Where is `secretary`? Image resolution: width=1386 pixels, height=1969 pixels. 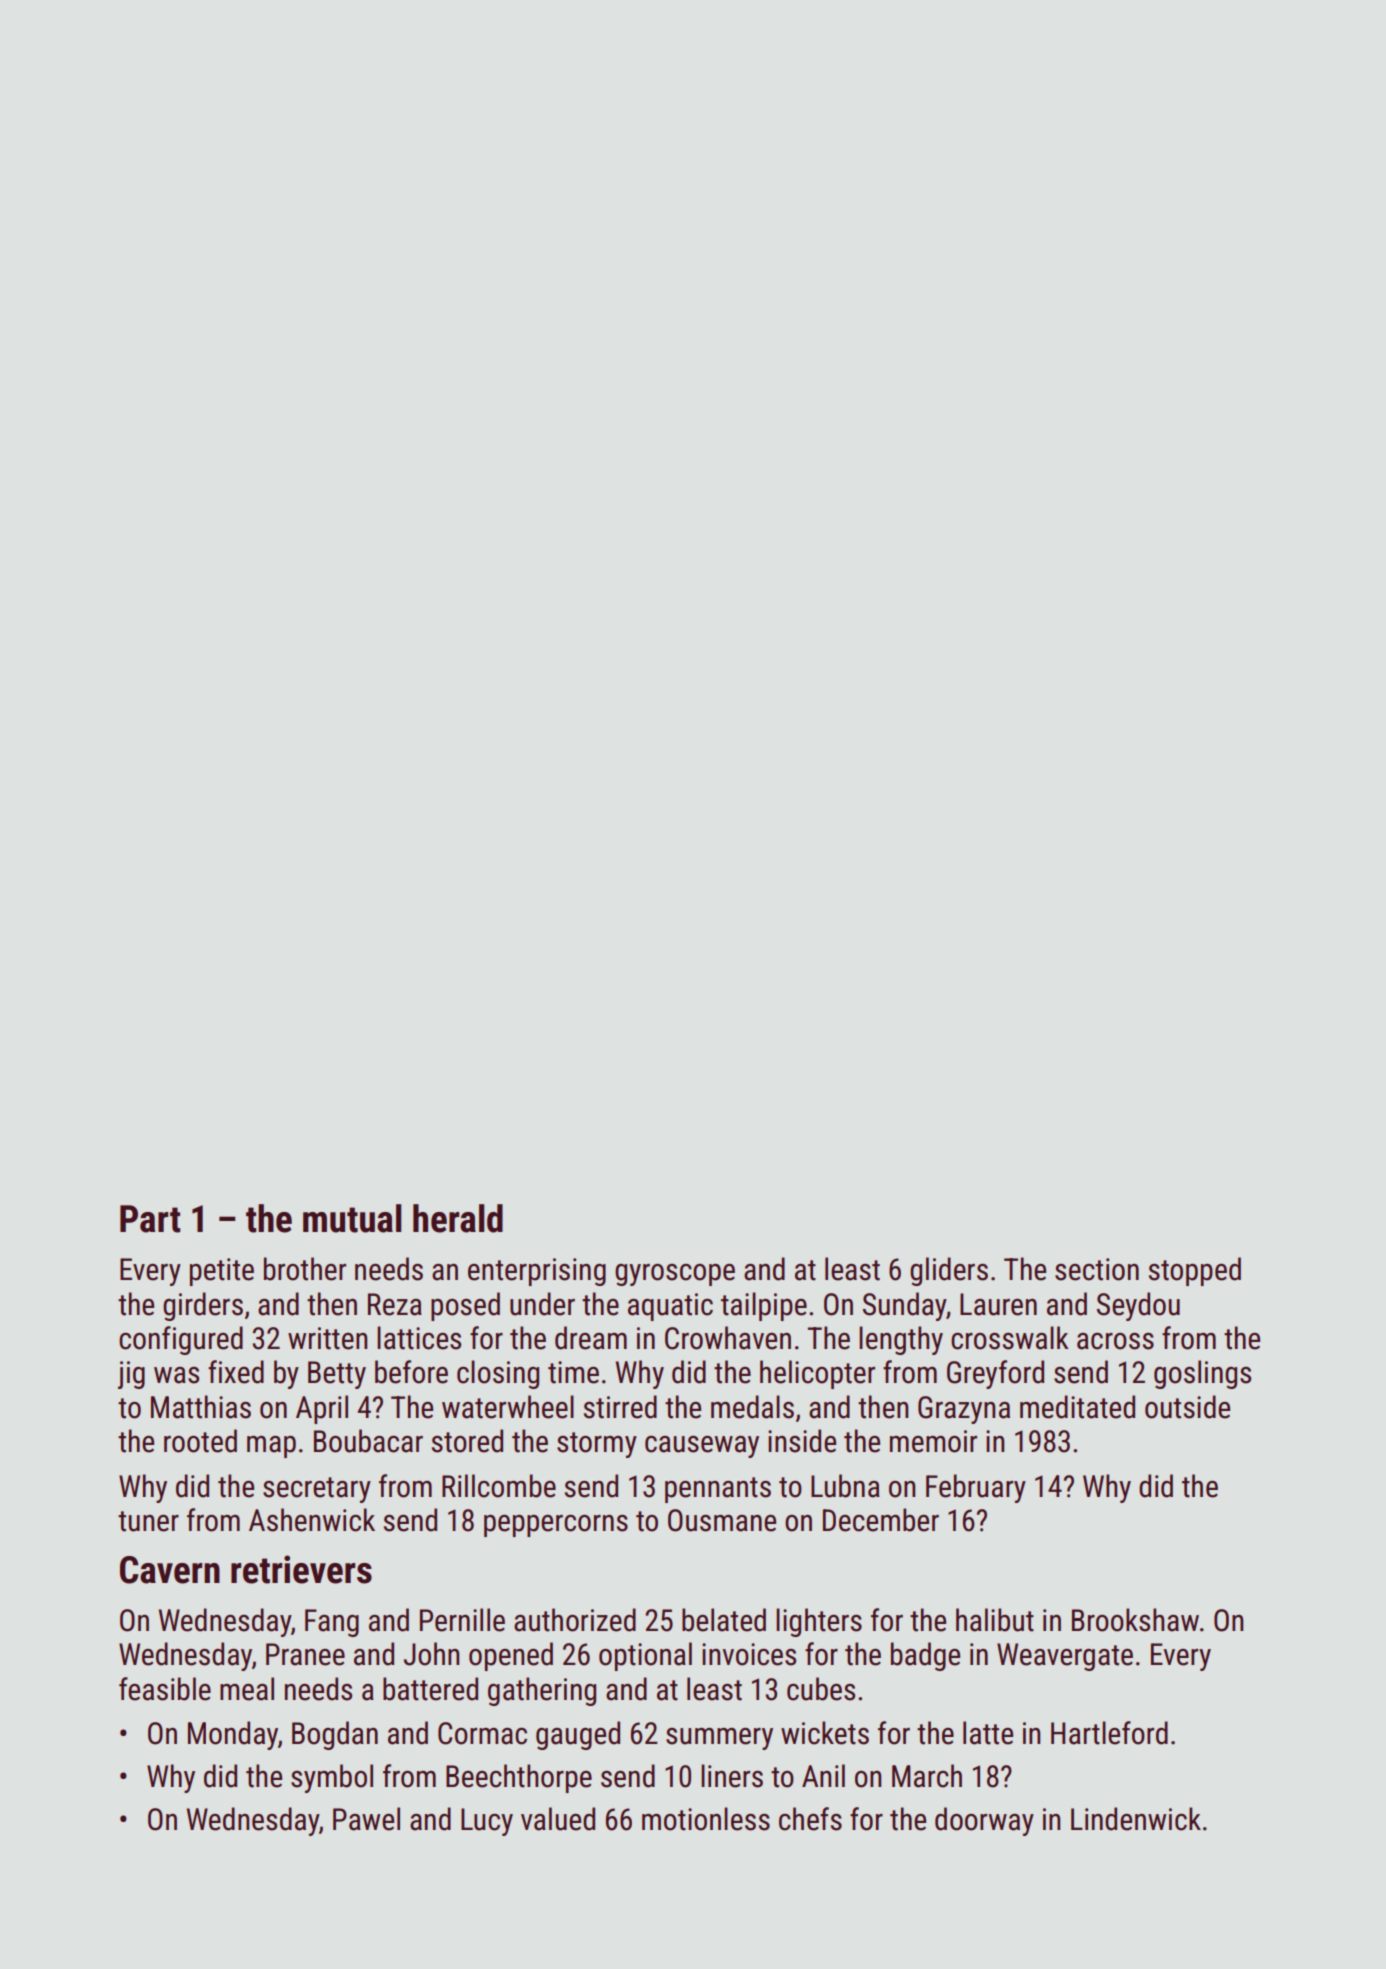
secretary is located at coordinates (317, 1490).
